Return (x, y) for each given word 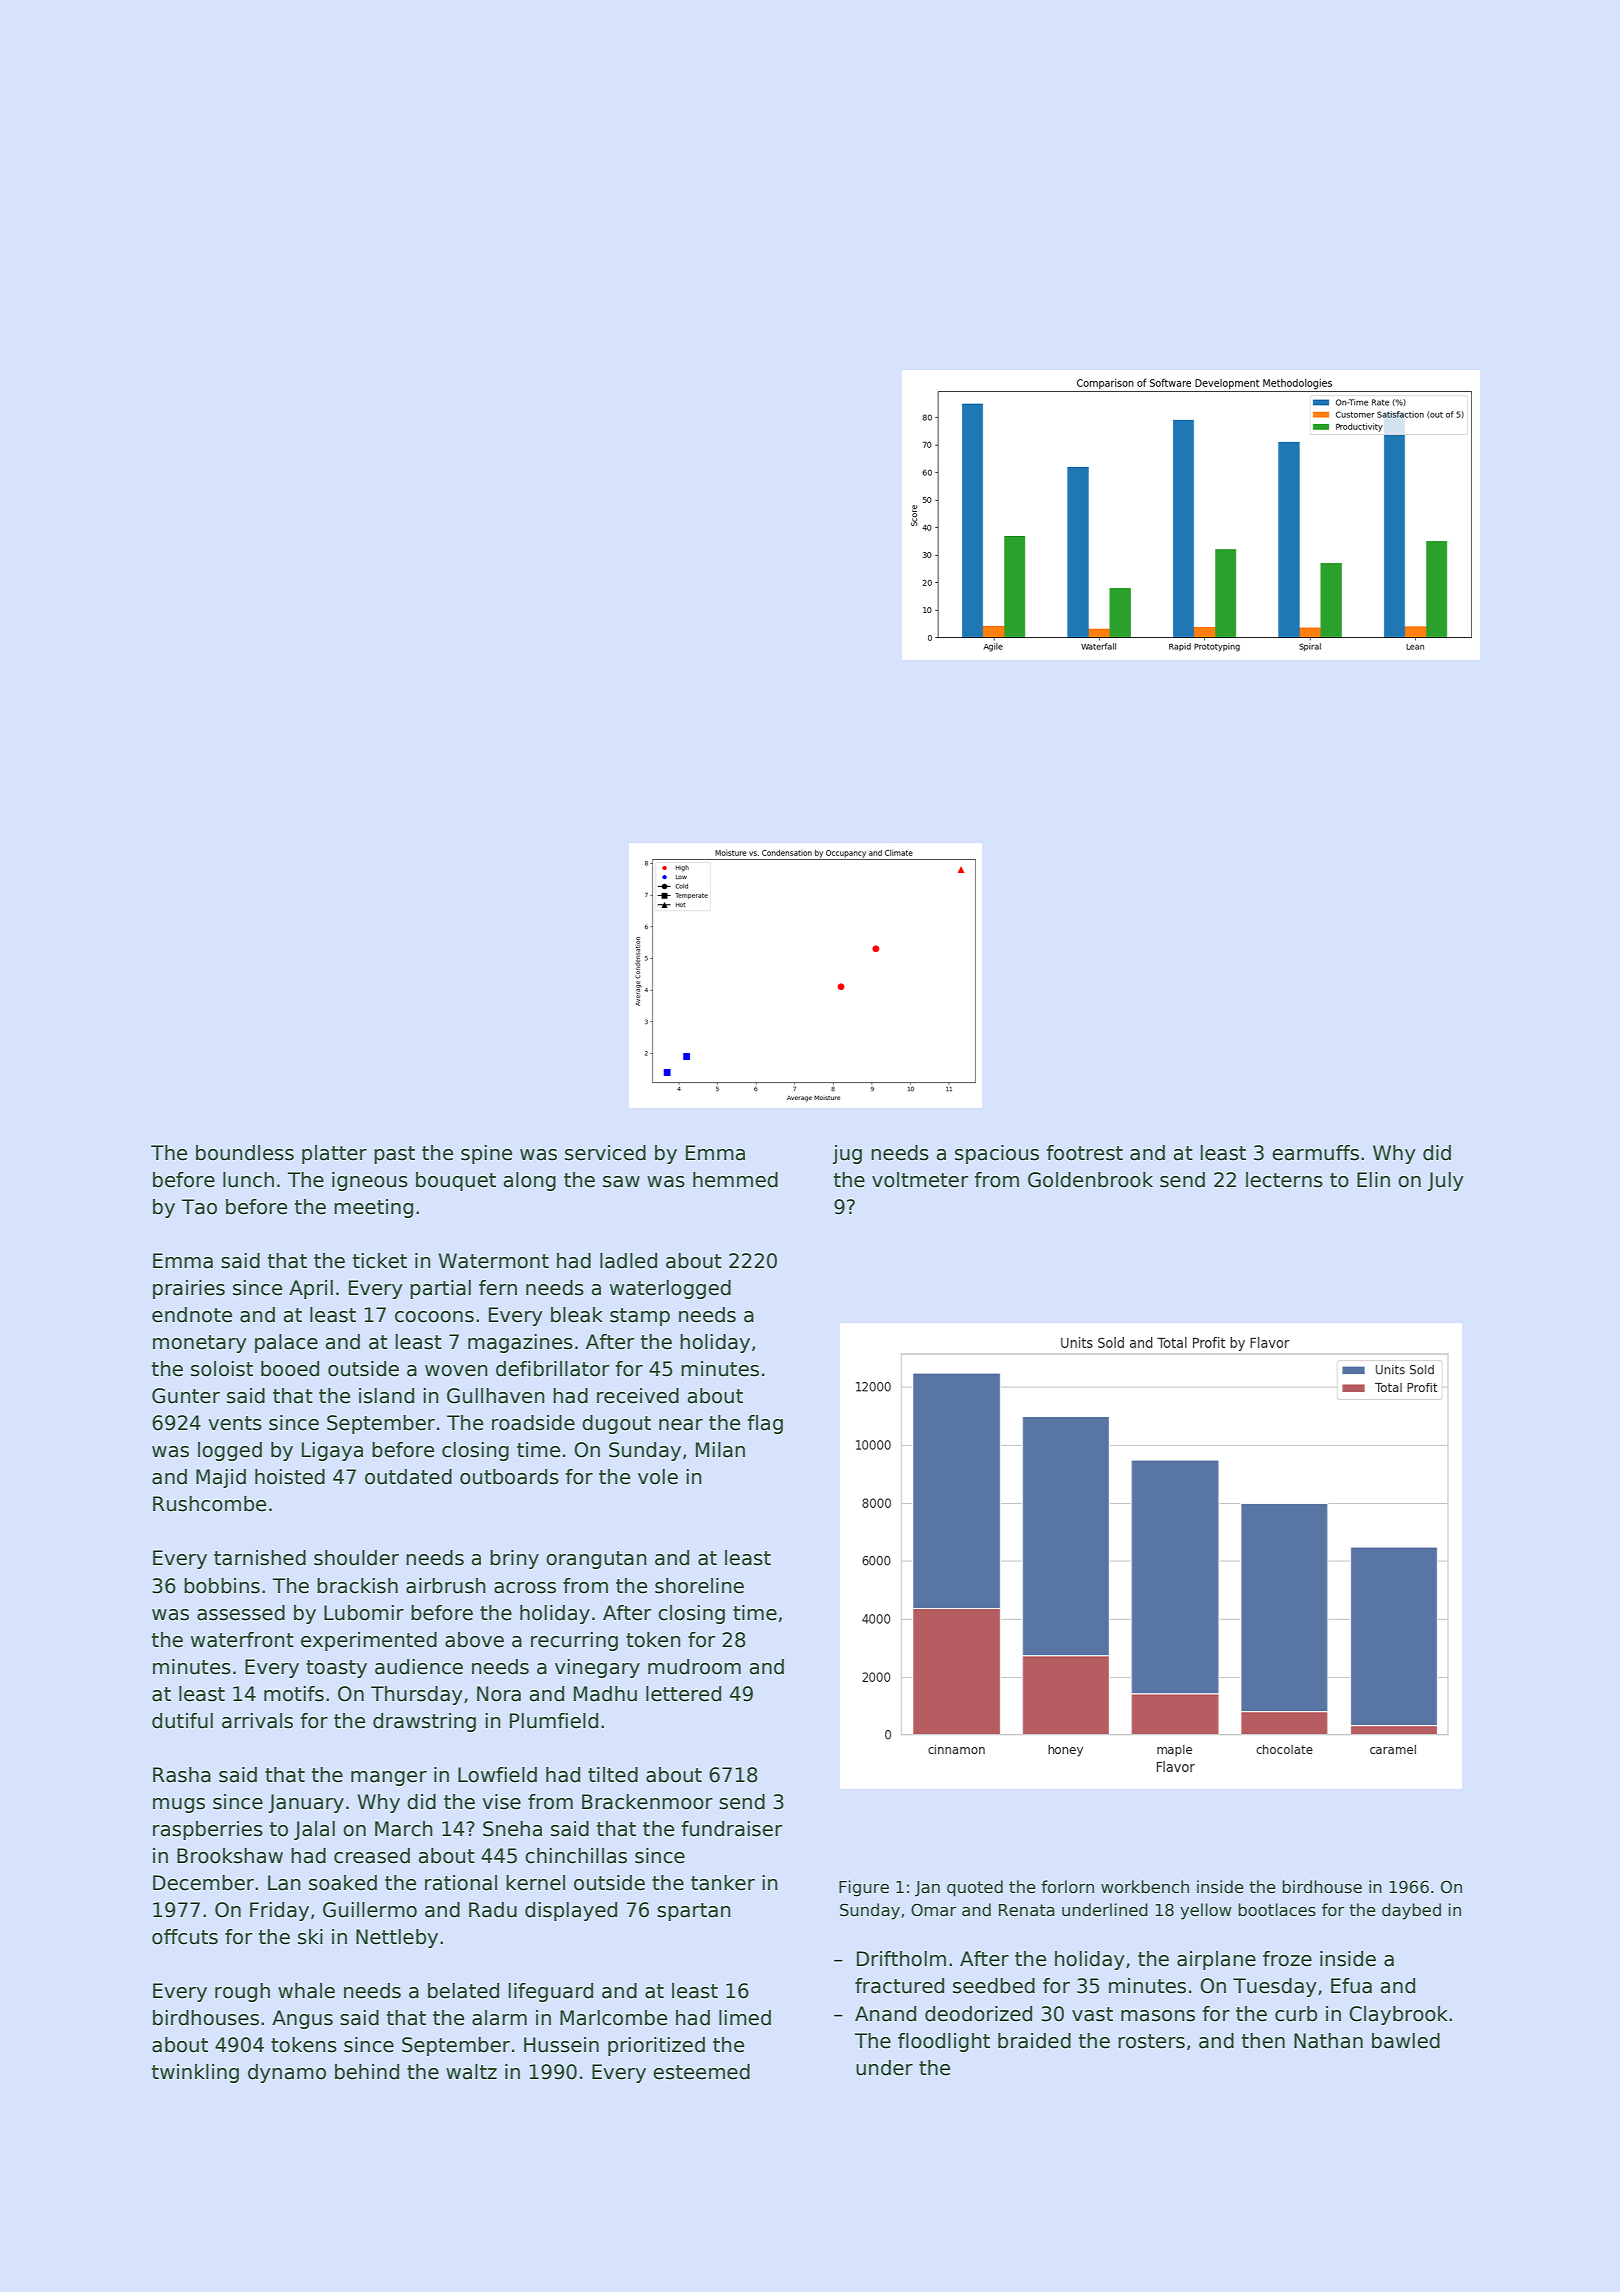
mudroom (694, 1667)
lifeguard (551, 1992)
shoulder (356, 1558)
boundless (245, 1153)
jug (847, 1154)
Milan (720, 1450)
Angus (302, 2019)
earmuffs (1315, 1153)
